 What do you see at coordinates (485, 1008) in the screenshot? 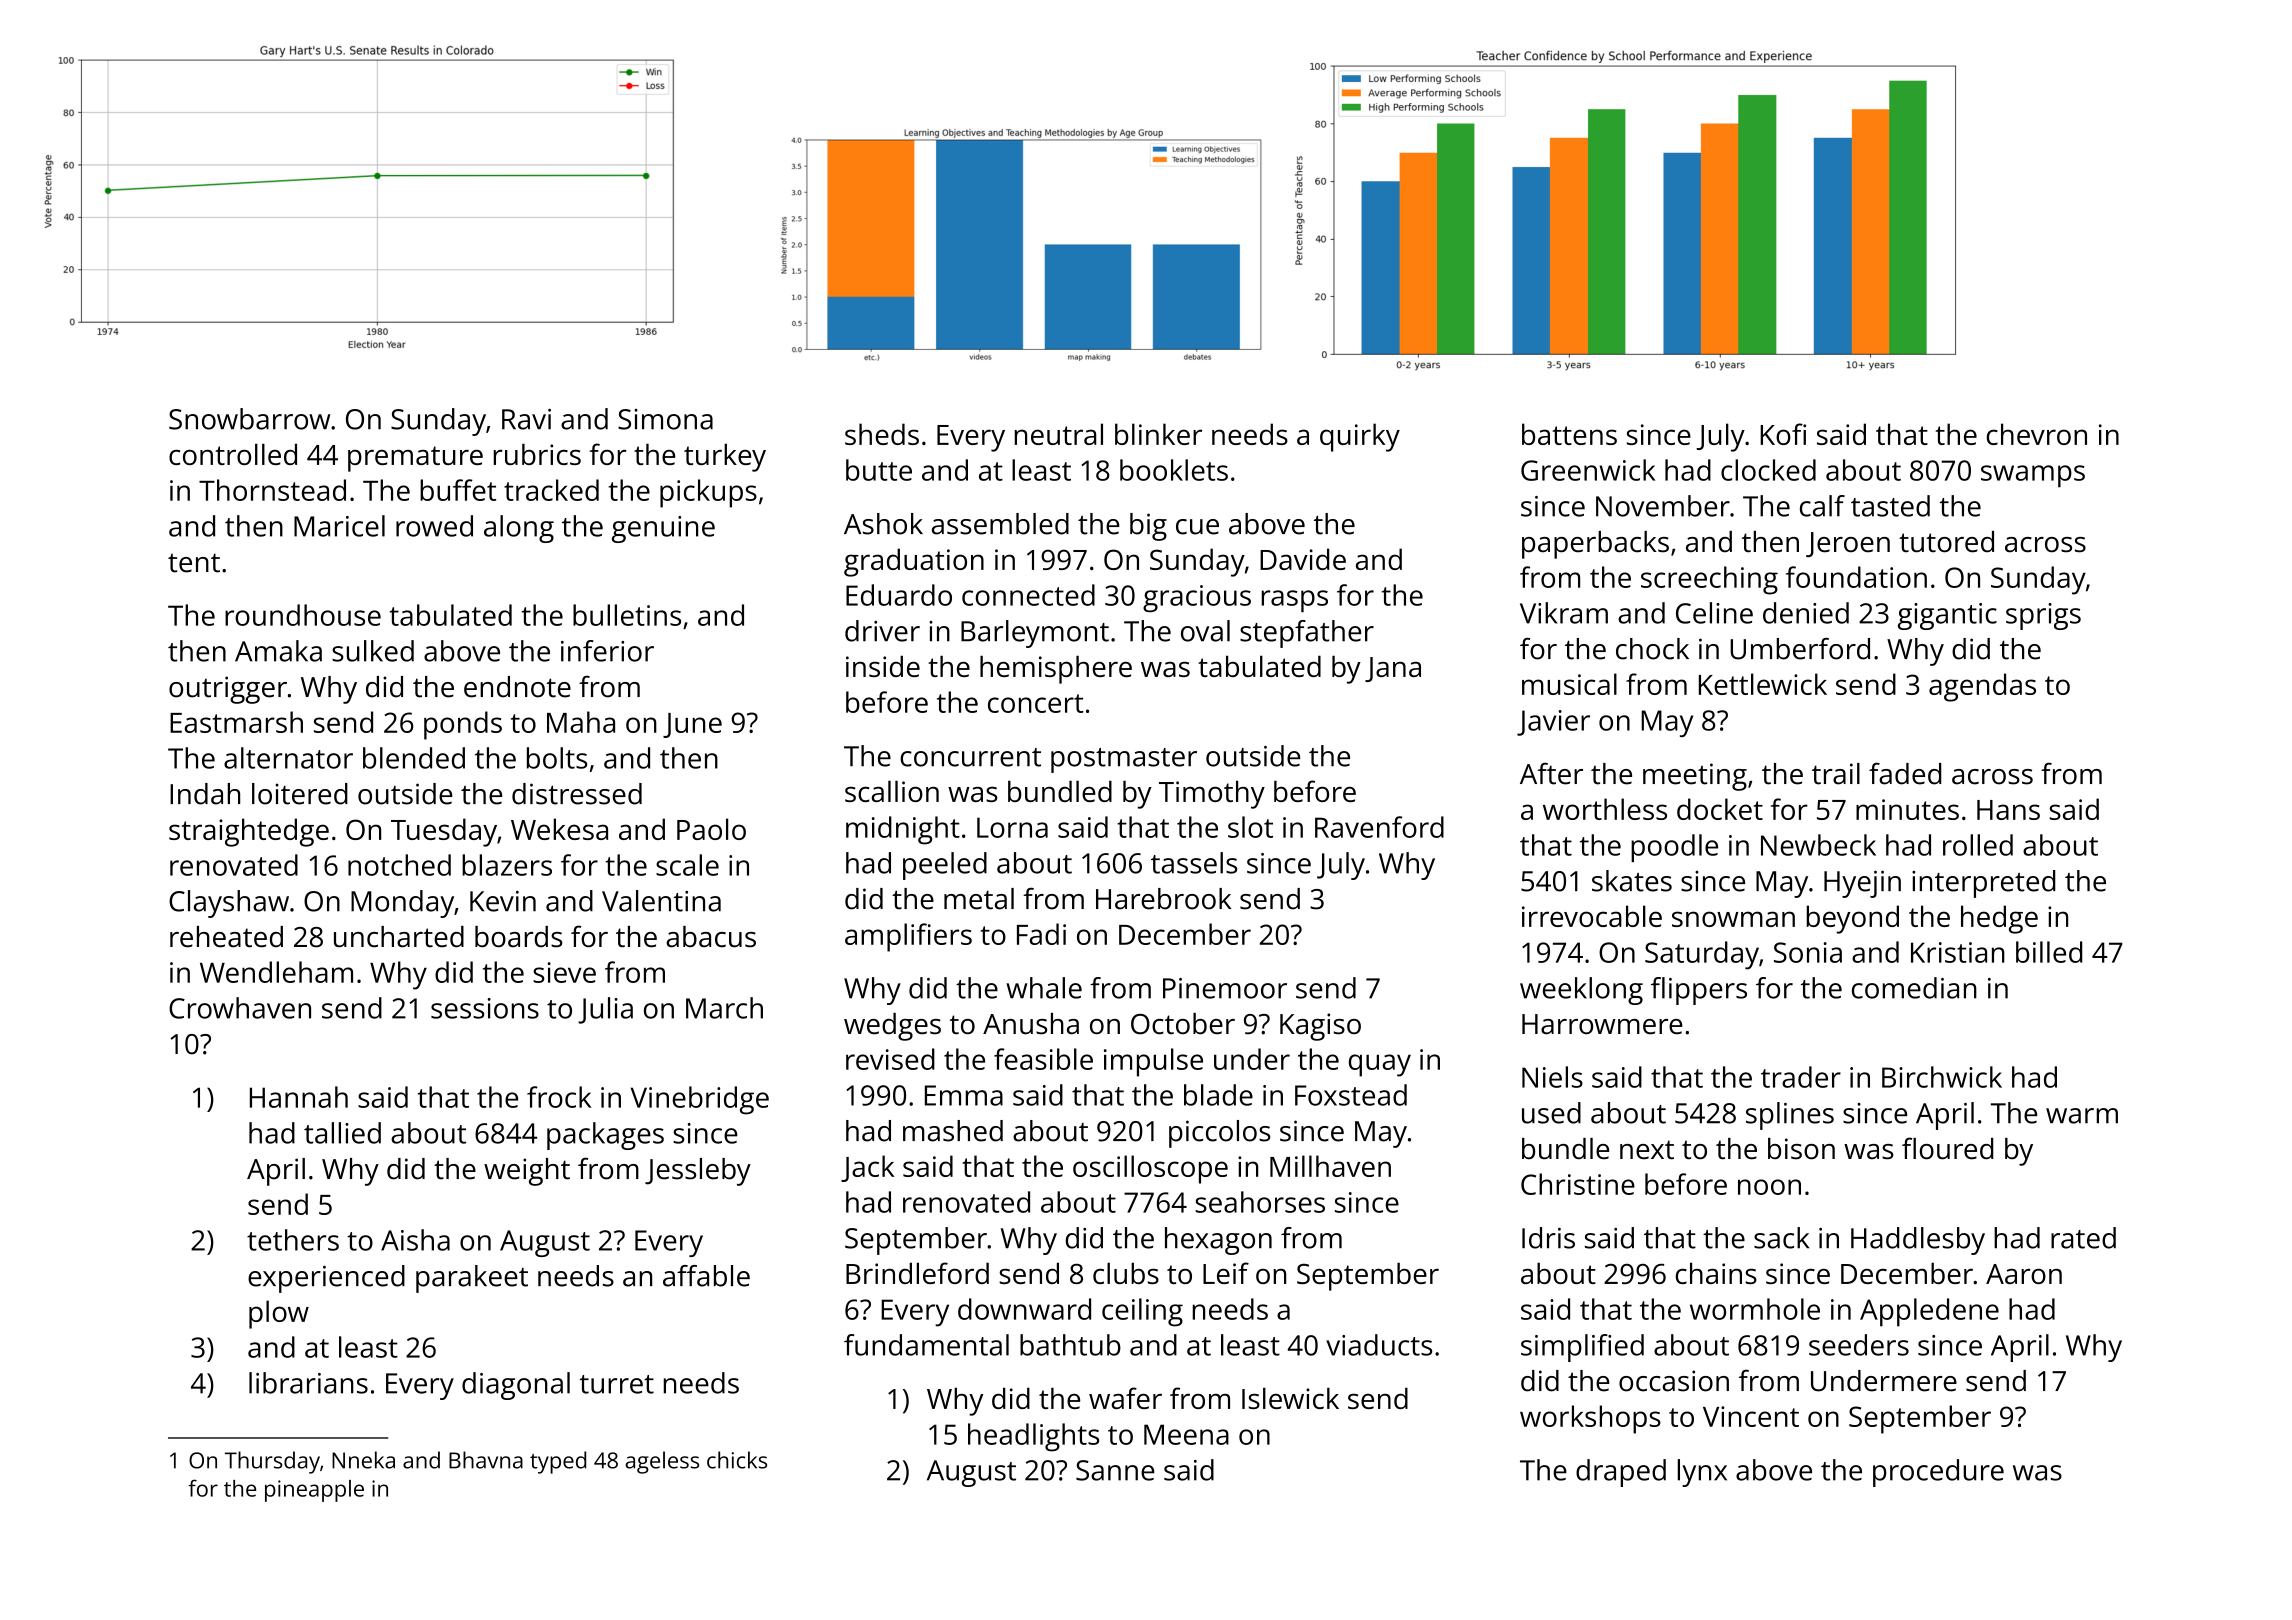
I see `sessions` at bounding box center [485, 1008].
